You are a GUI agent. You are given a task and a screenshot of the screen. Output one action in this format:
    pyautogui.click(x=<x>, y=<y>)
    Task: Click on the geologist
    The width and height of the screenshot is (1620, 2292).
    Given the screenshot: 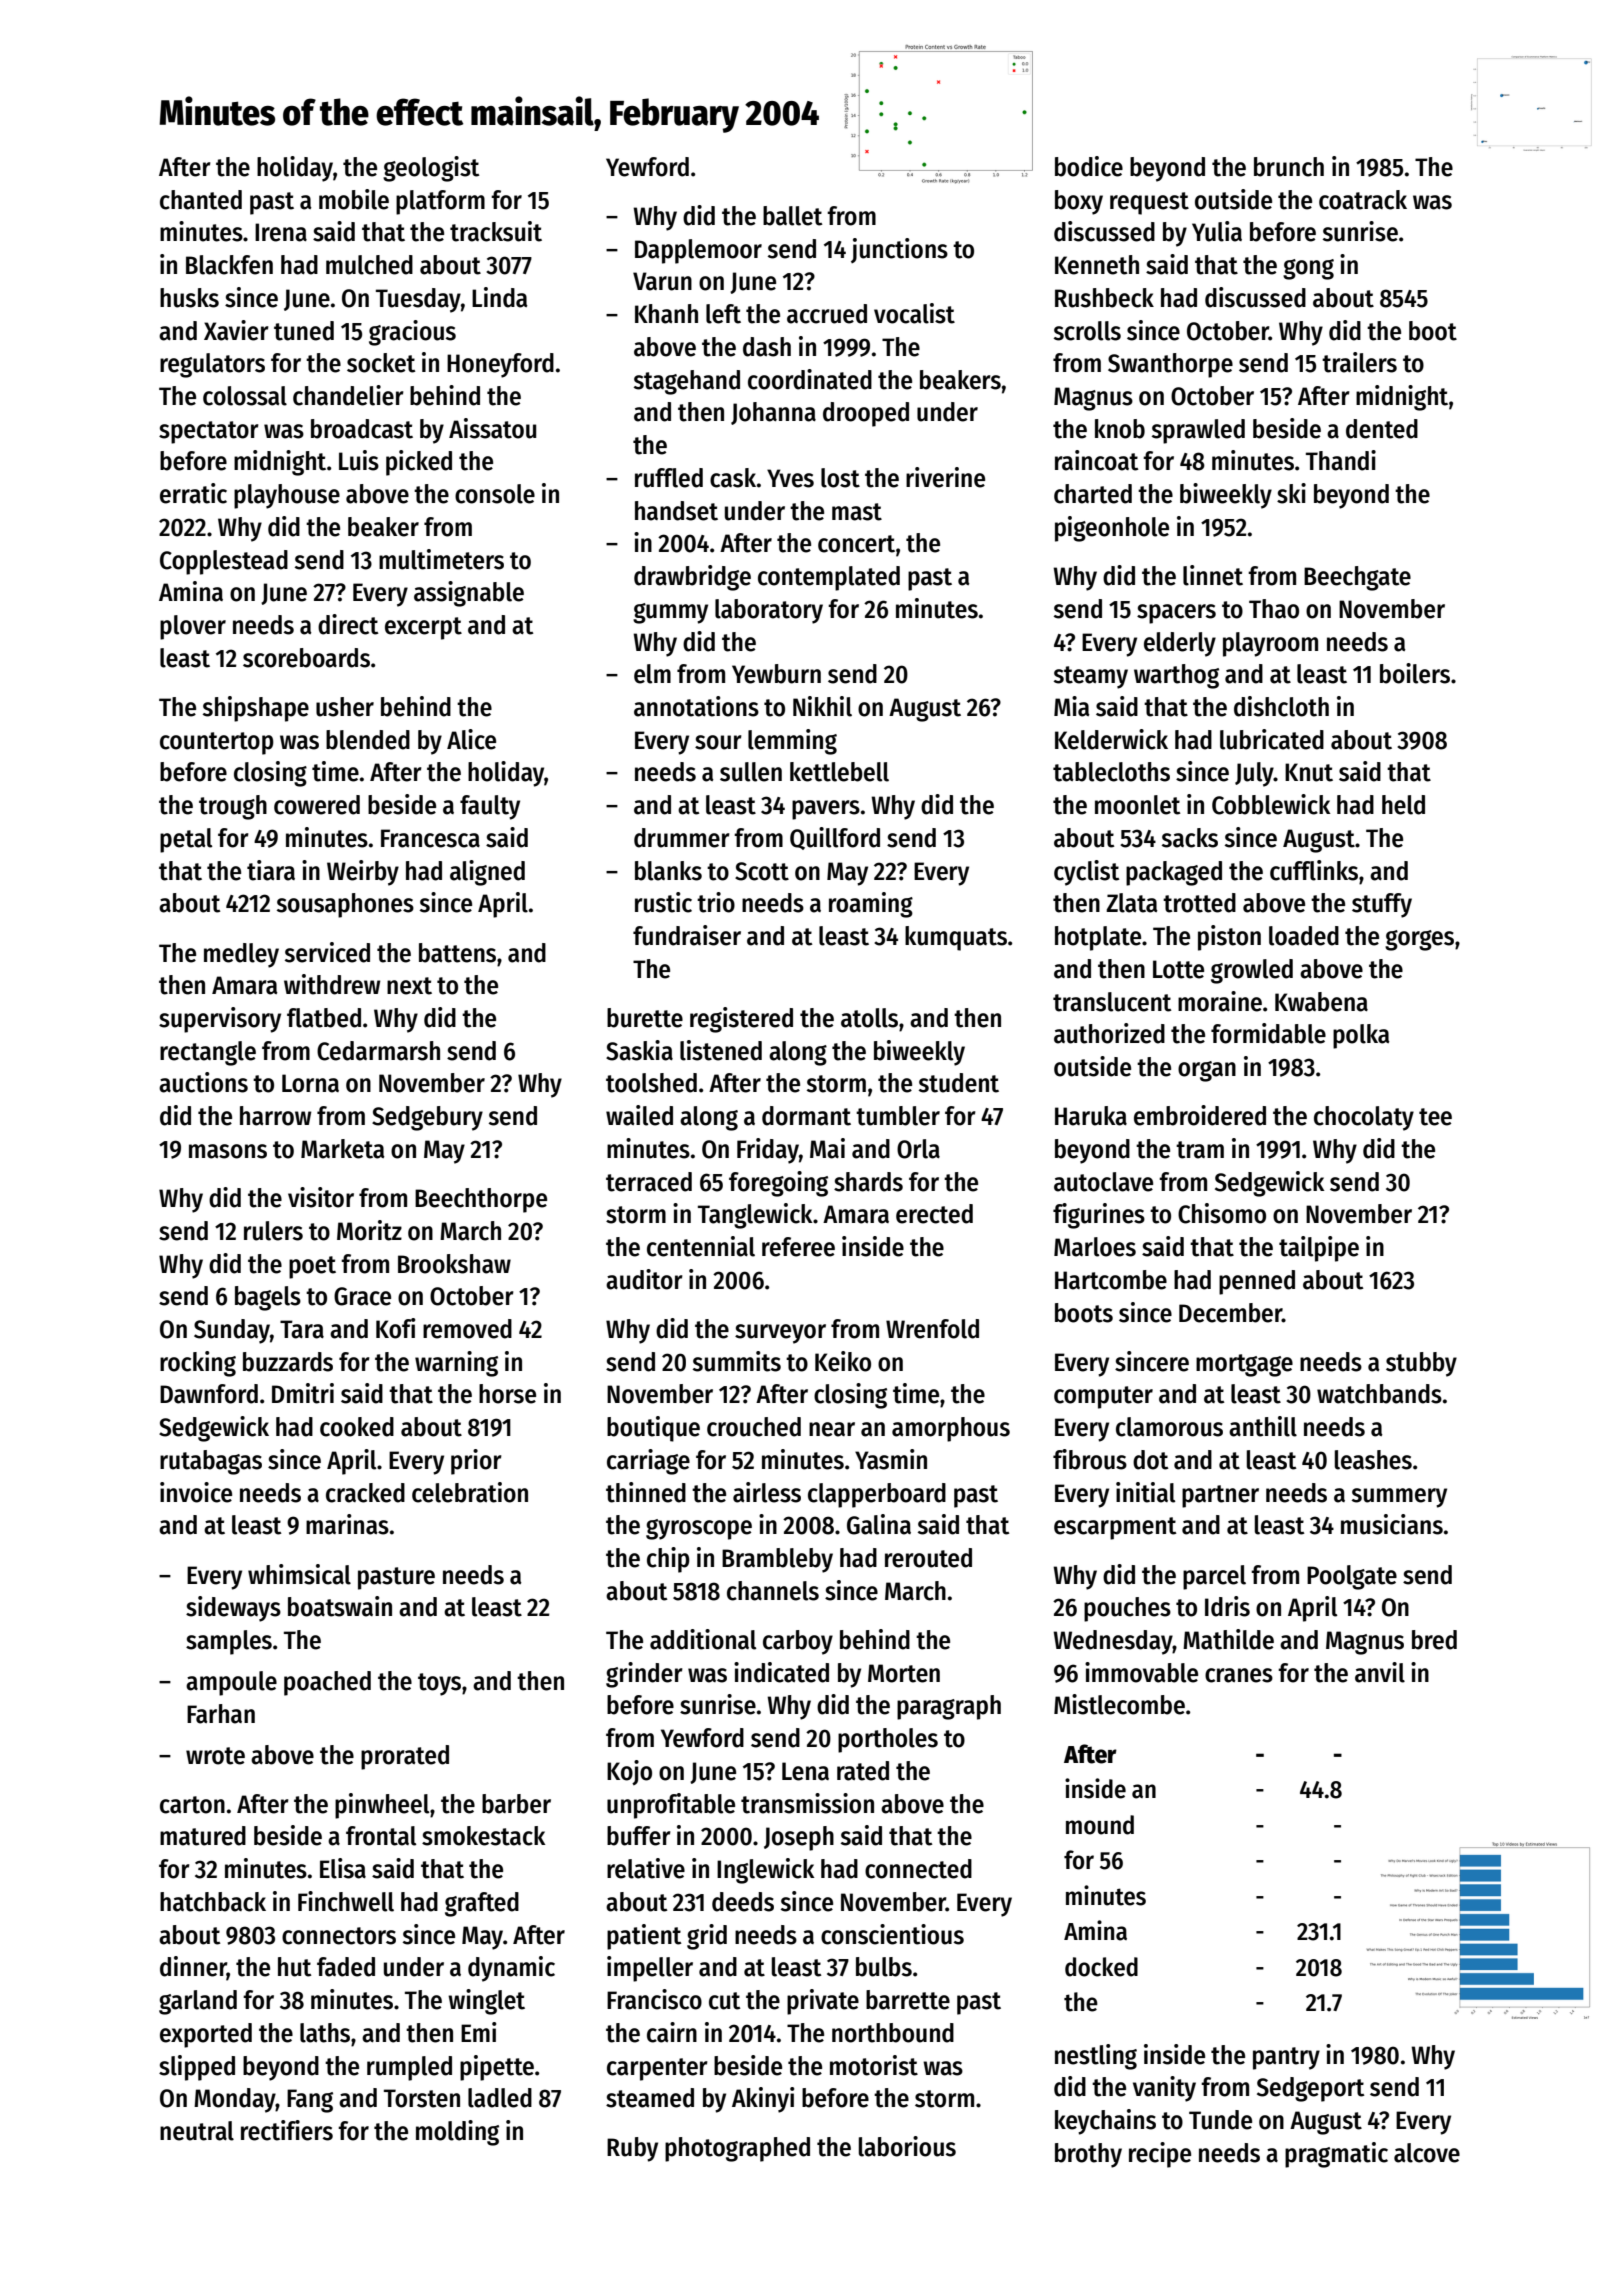 What is the action you would take?
    pyautogui.click(x=431, y=169)
